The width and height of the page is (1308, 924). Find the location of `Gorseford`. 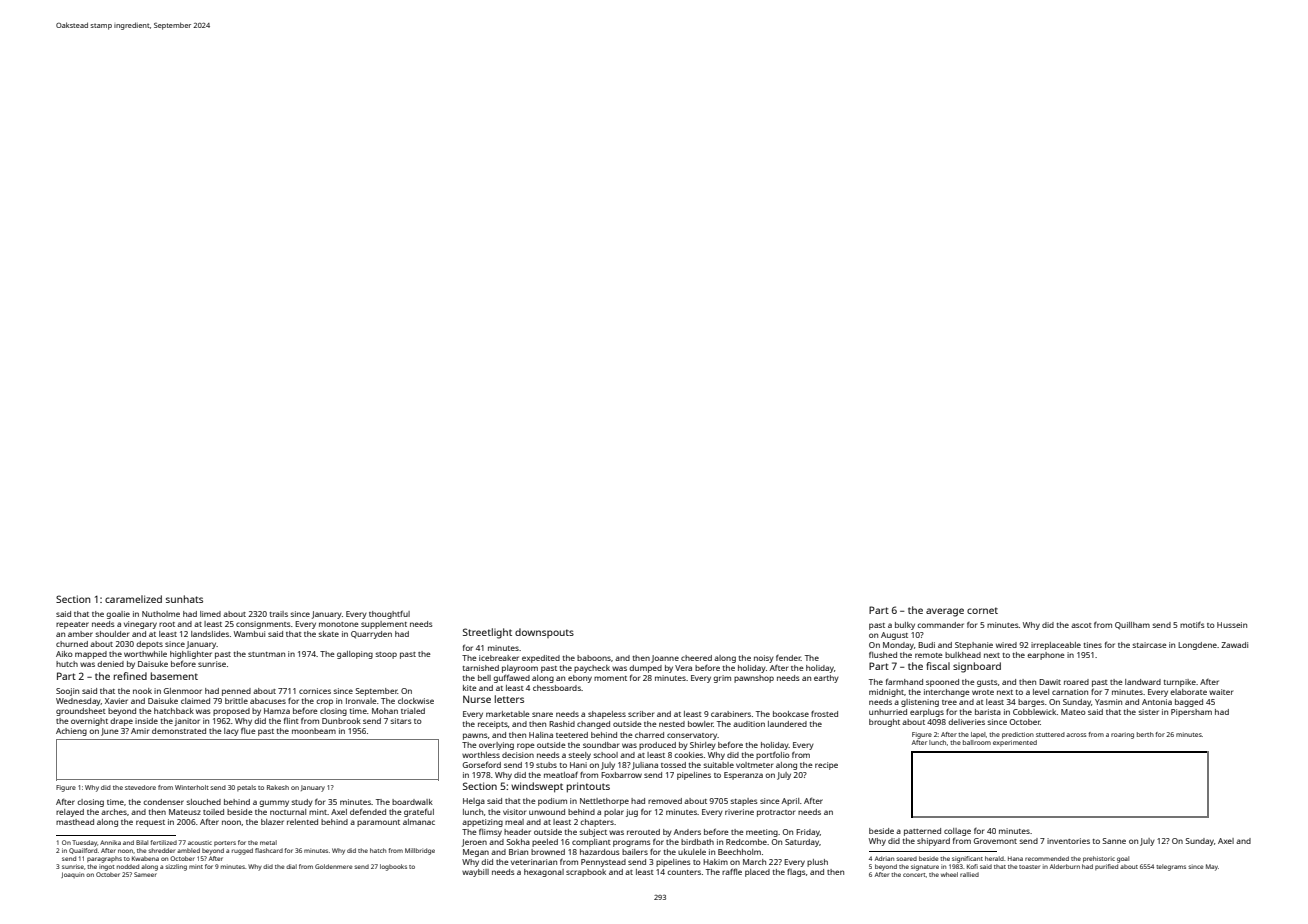

Gorseford is located at coordinates (482, 764).
